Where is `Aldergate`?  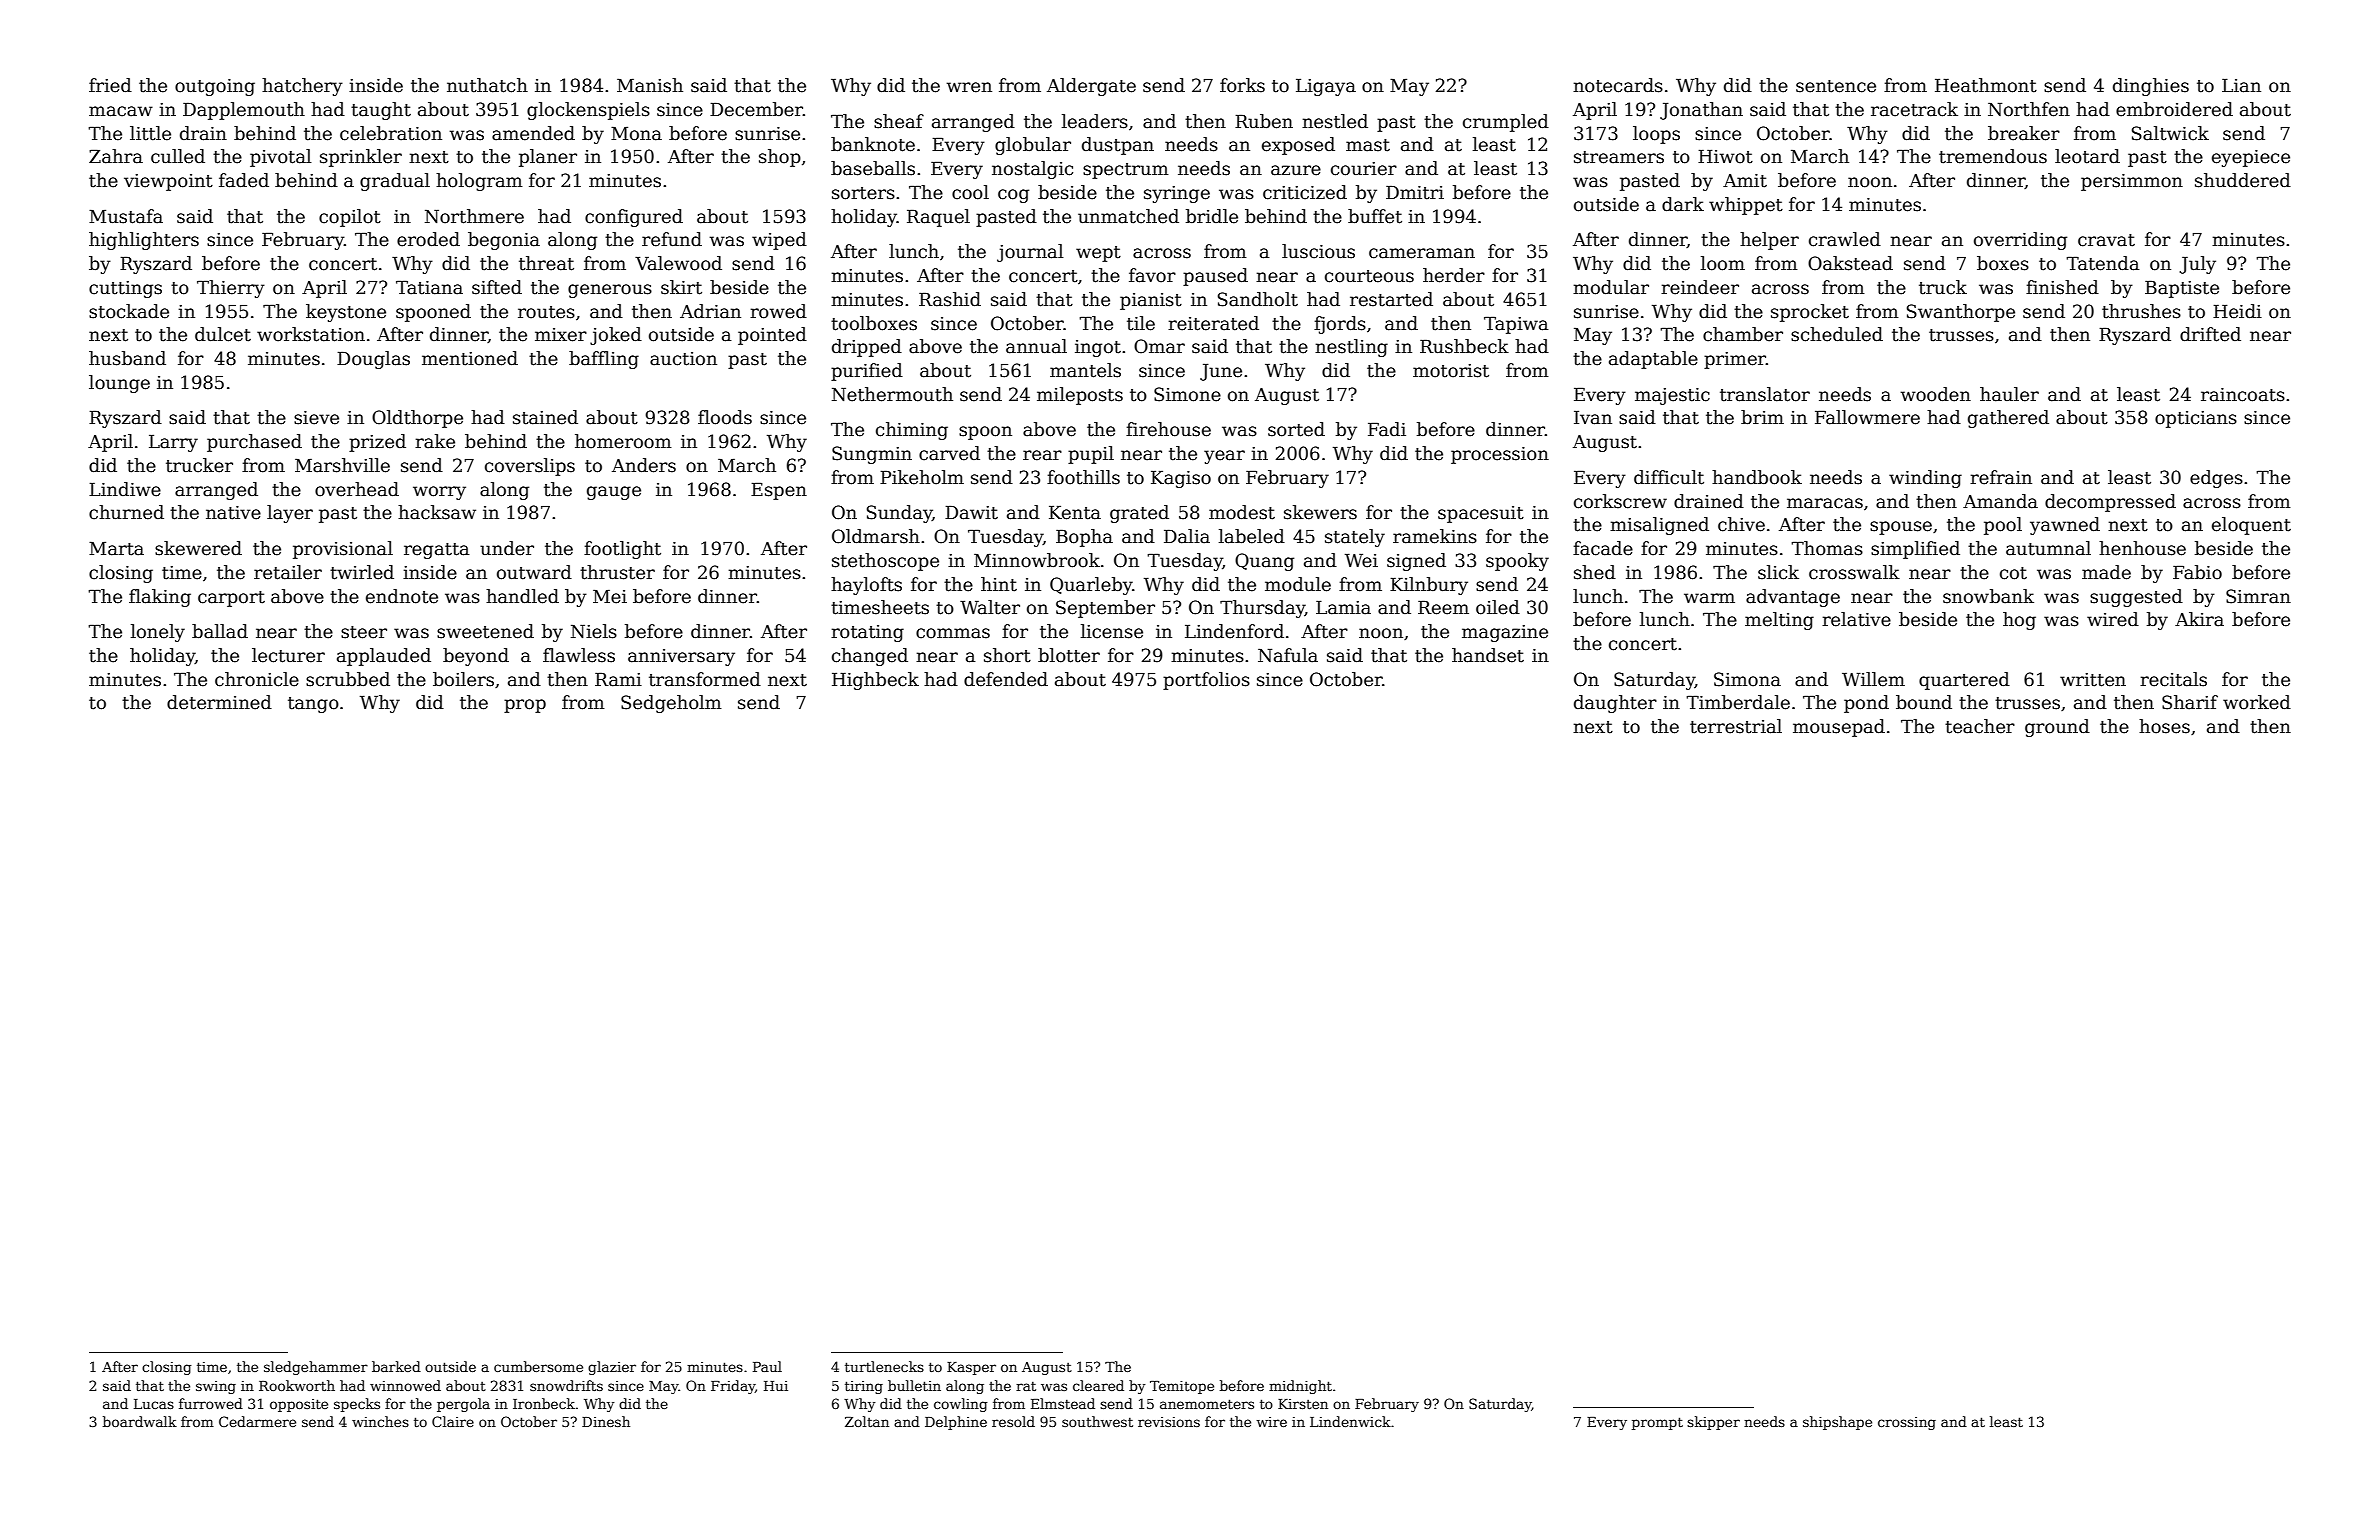 Aldergate is located at coordinates (1091, 87).
